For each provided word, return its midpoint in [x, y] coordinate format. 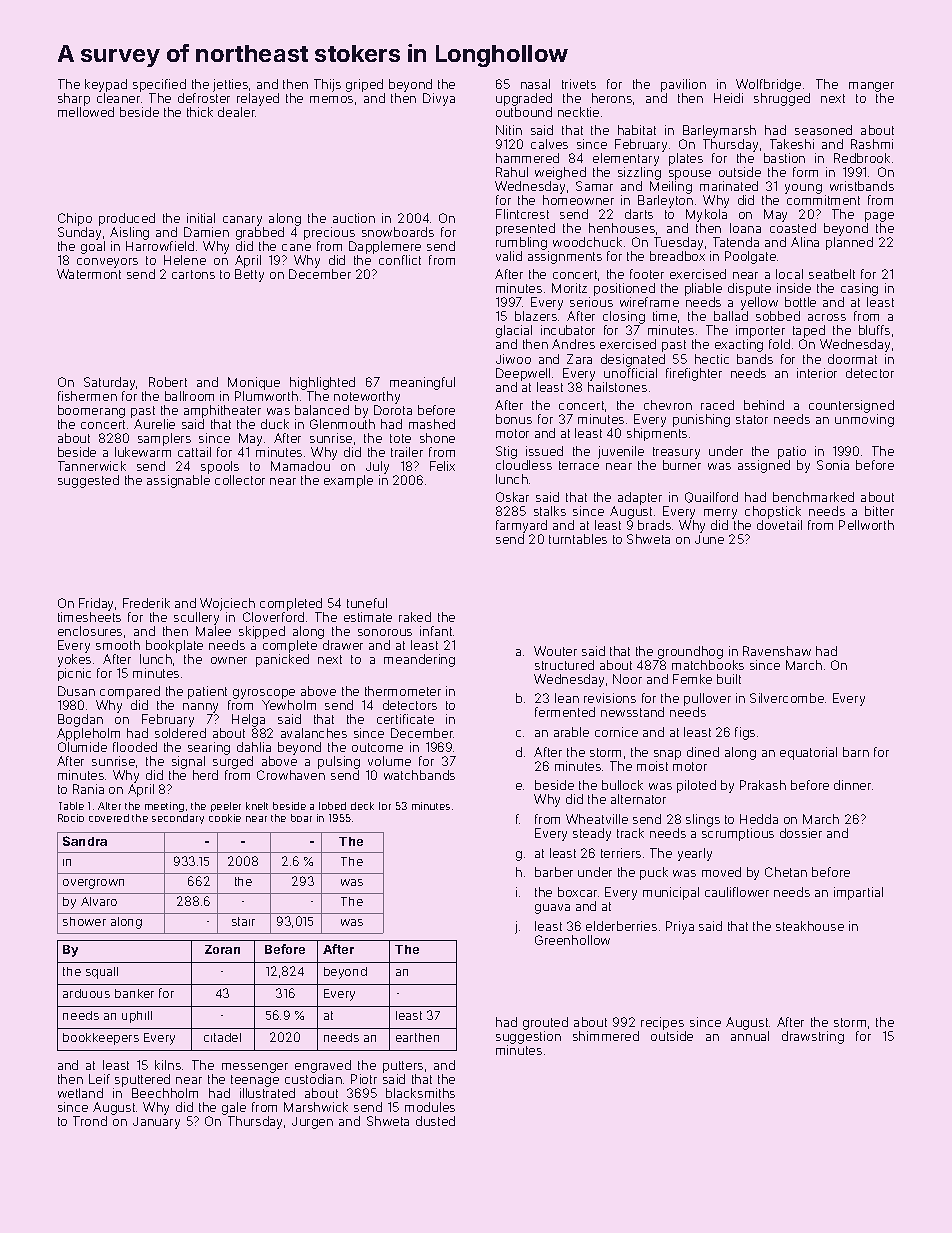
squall [102, 973]
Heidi [728, 98]
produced [127, 219]
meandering [419, 660]
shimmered [606, 1036]
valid [509, 256]
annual [750, 1036]
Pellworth [866, 525]
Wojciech [227, 604]
